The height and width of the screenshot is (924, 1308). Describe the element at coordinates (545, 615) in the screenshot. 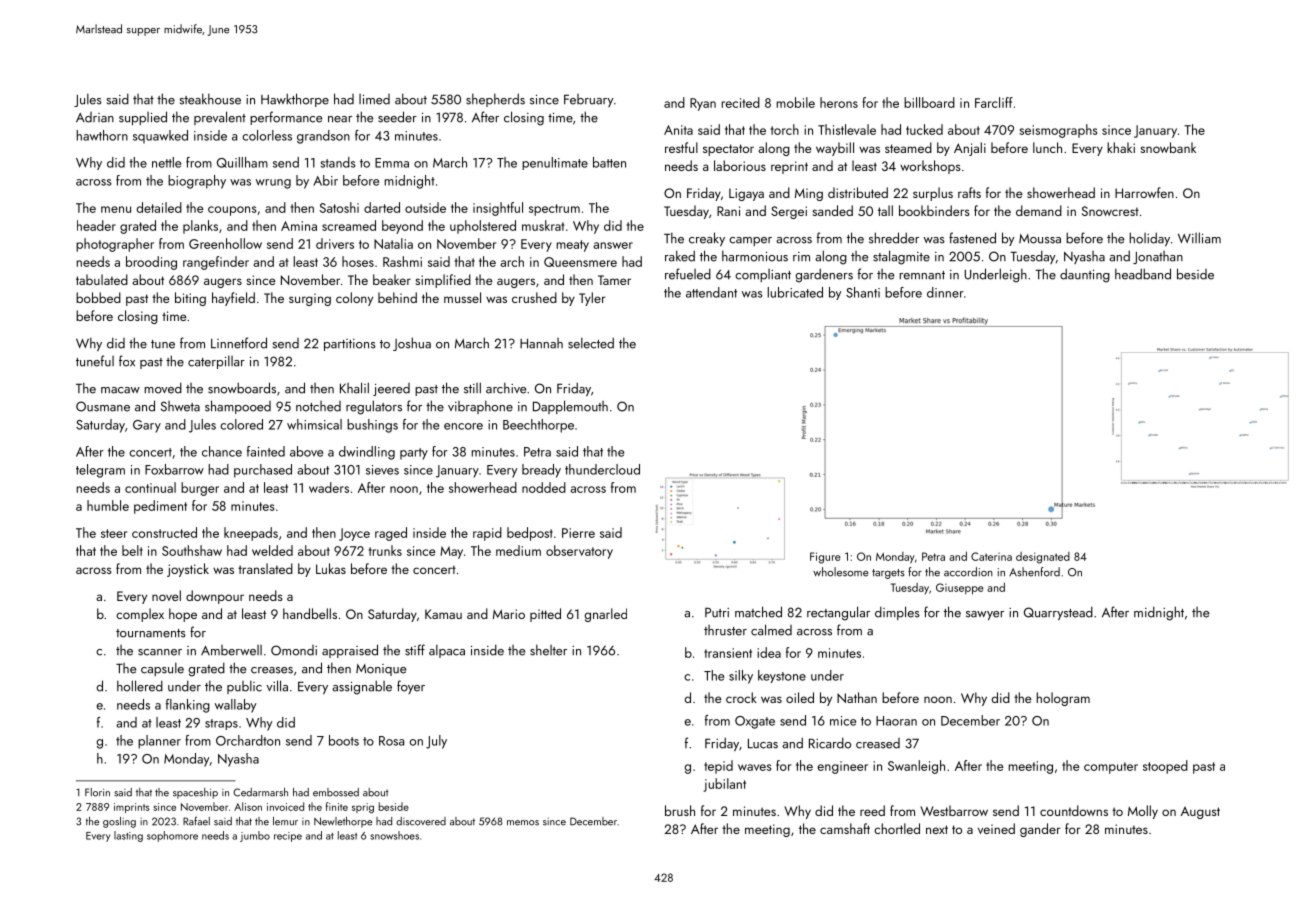

I see `pitted` at that location.
